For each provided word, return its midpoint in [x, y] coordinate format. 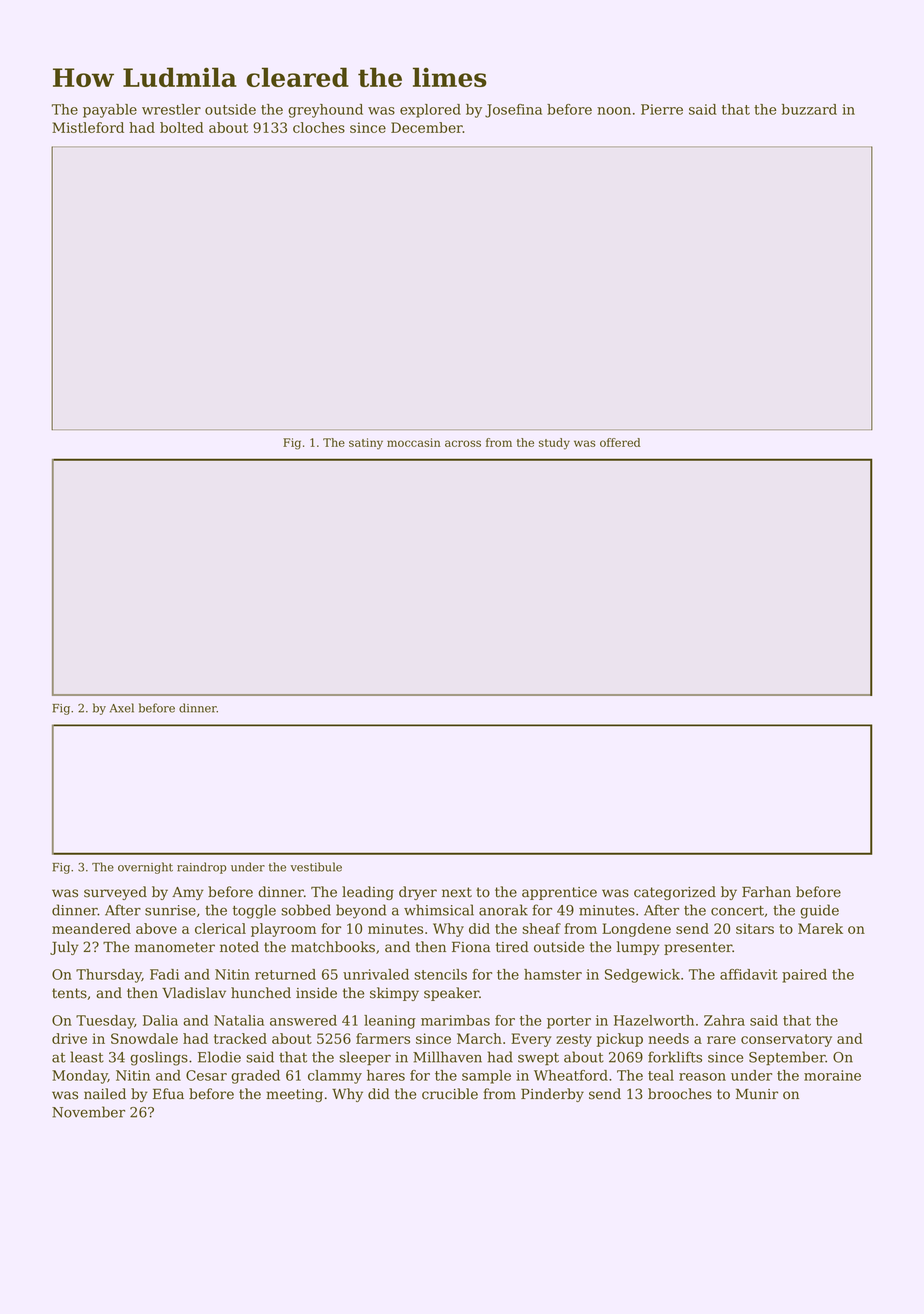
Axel [122, 708]
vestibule [316, 867]
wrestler [171, 109]
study [554, 444]
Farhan [766, 892]
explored [430, 111]
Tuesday [105, 1022]
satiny [366, 444]
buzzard [809, 109]
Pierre [662, 109]
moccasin [414, 442]
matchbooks [333, 947]
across [463, 443]
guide [819, 911]
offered [620, 442]
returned [285, 974]
